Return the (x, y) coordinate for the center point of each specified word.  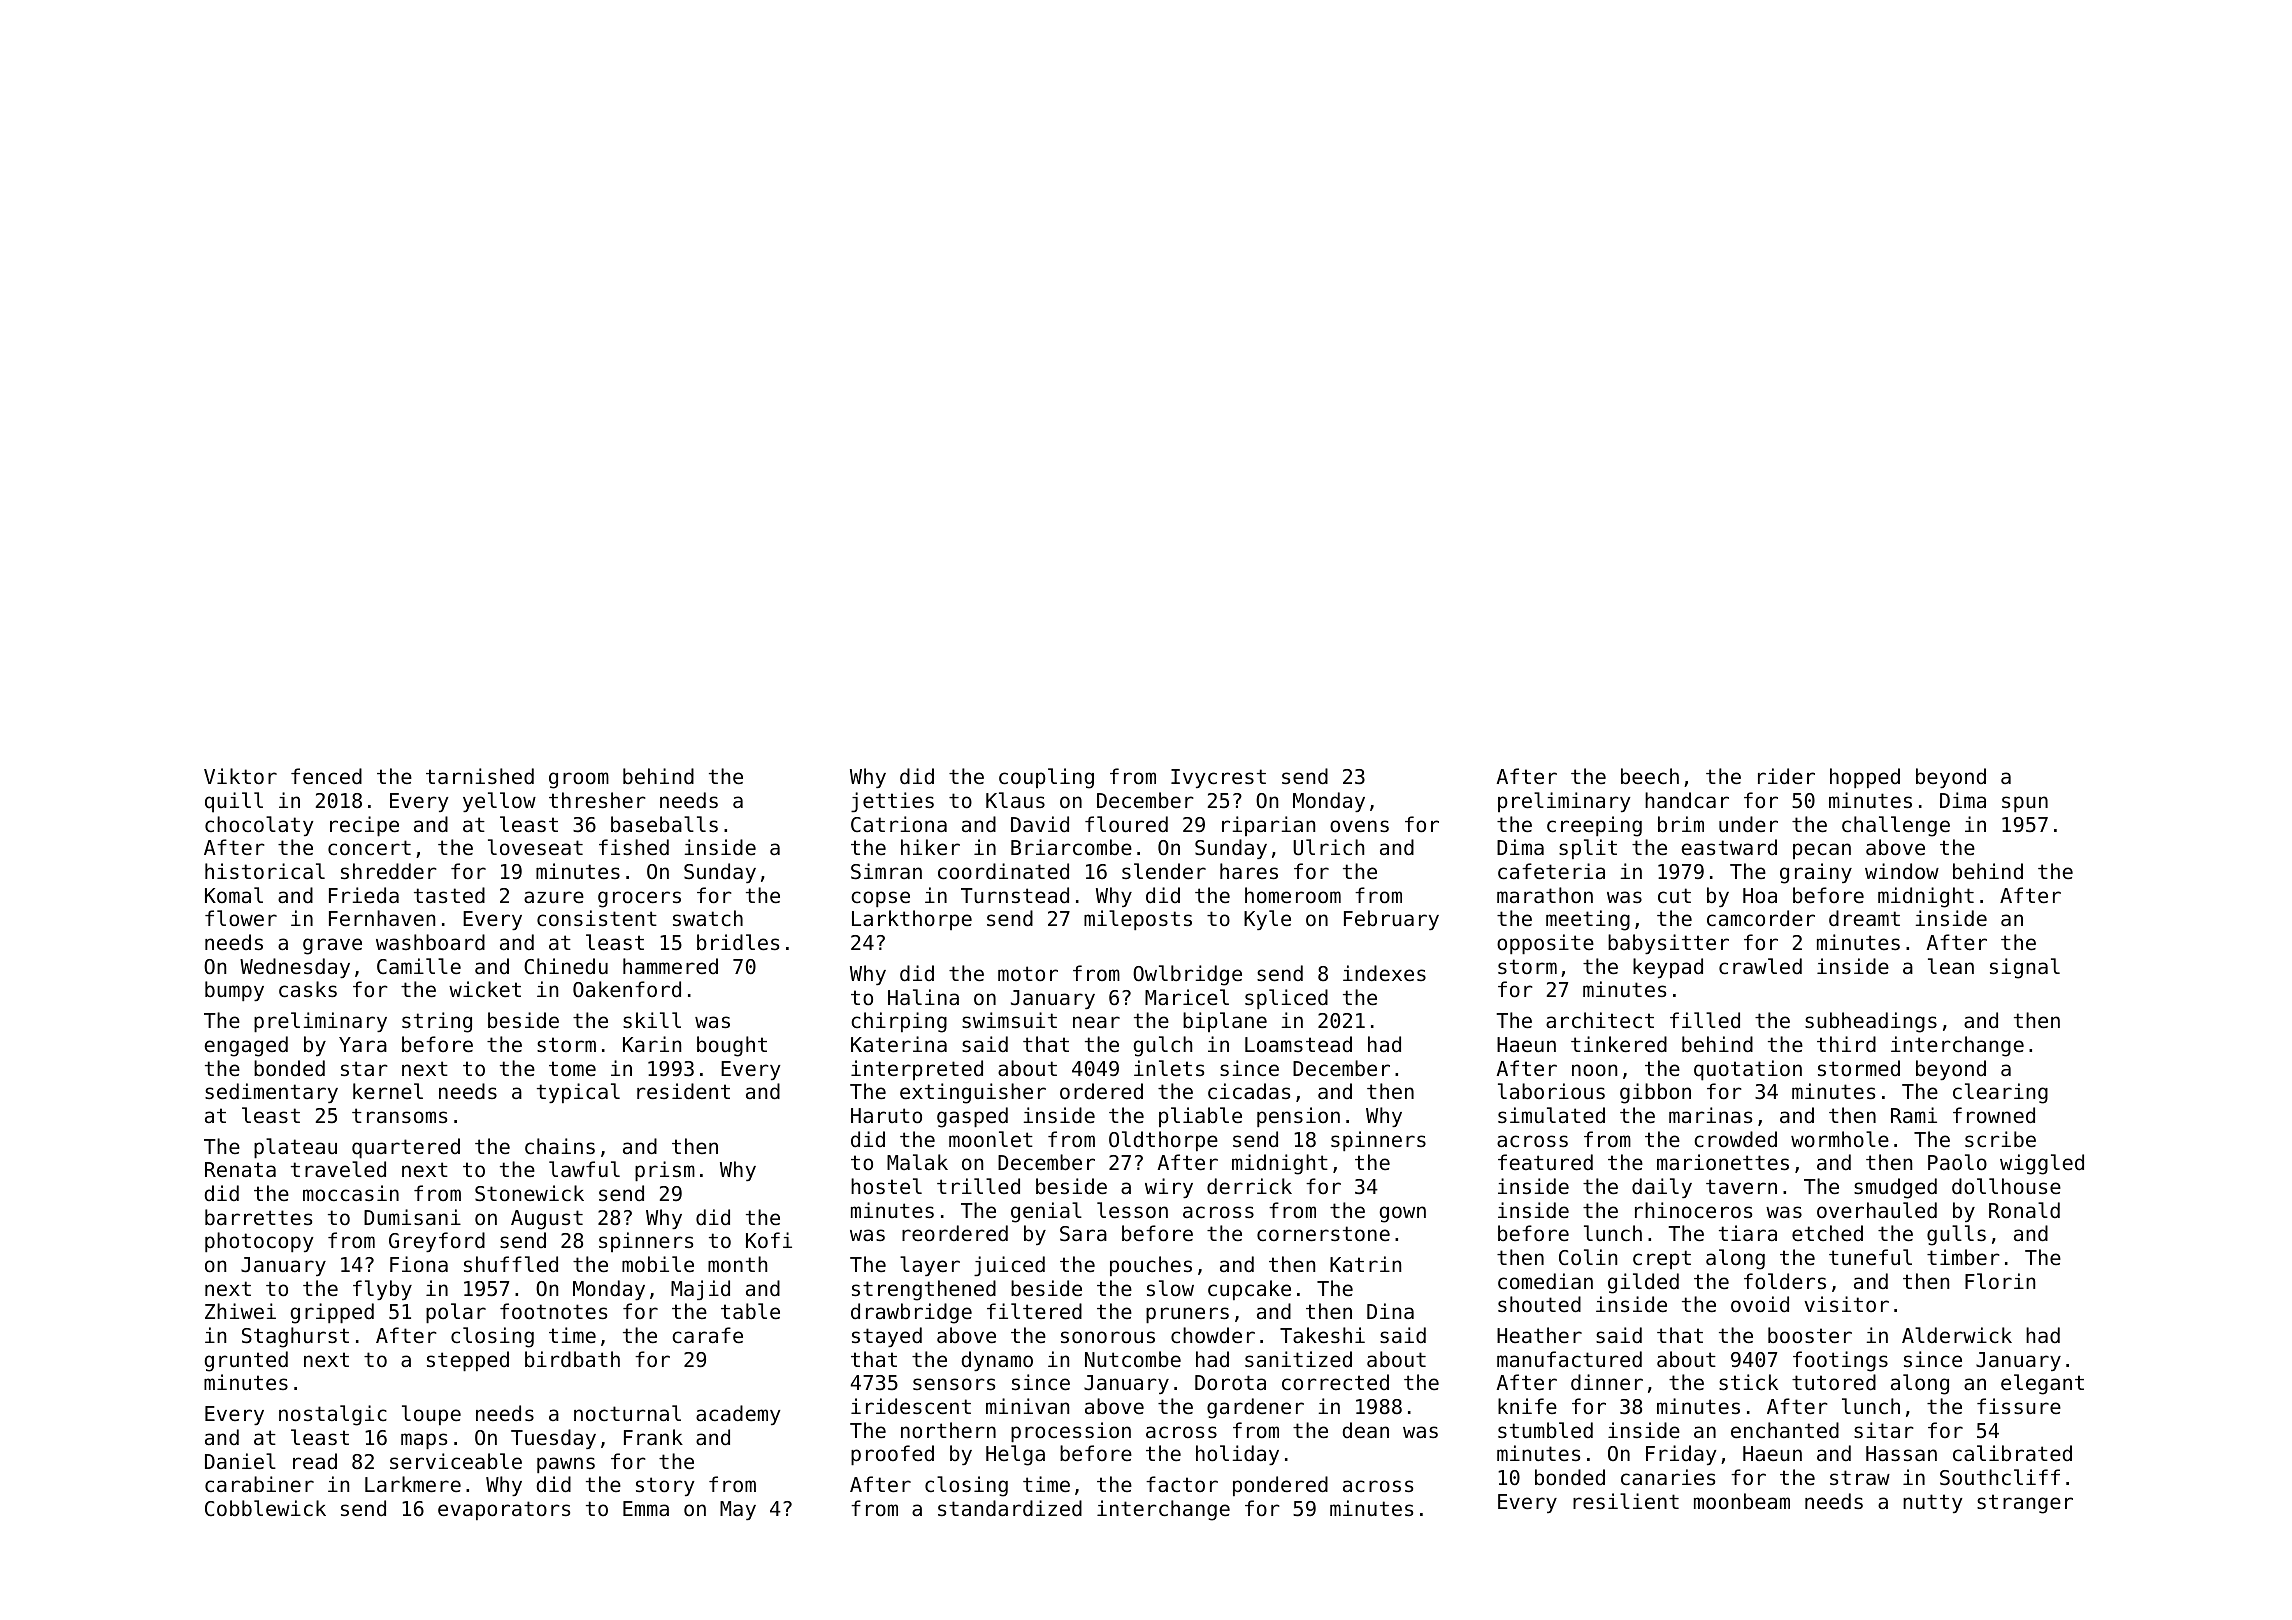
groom (579, 780)
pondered (1280, 1486)
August (547, 1220)
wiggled (2042, 1164)
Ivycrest (1218, 778)
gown (1402, 1214)
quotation (1748, 1070)
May (738, 1510)
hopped (1865, 778)
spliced (1286, 999)
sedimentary (271, 1093)
